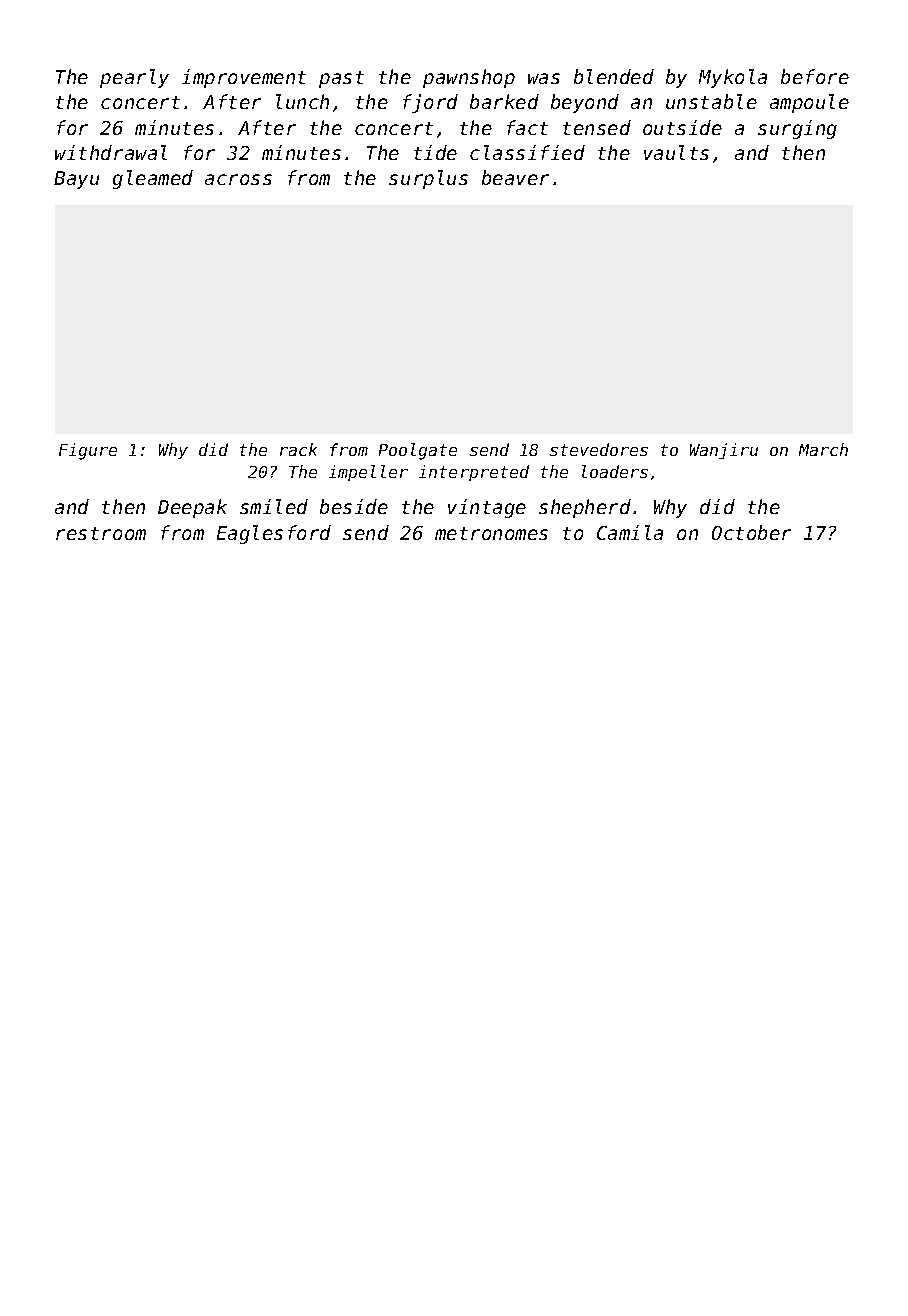 The image size is (908, 1316). Describe the element at coordinates (153, 179) in the document. I see `gleamed` at that location.
